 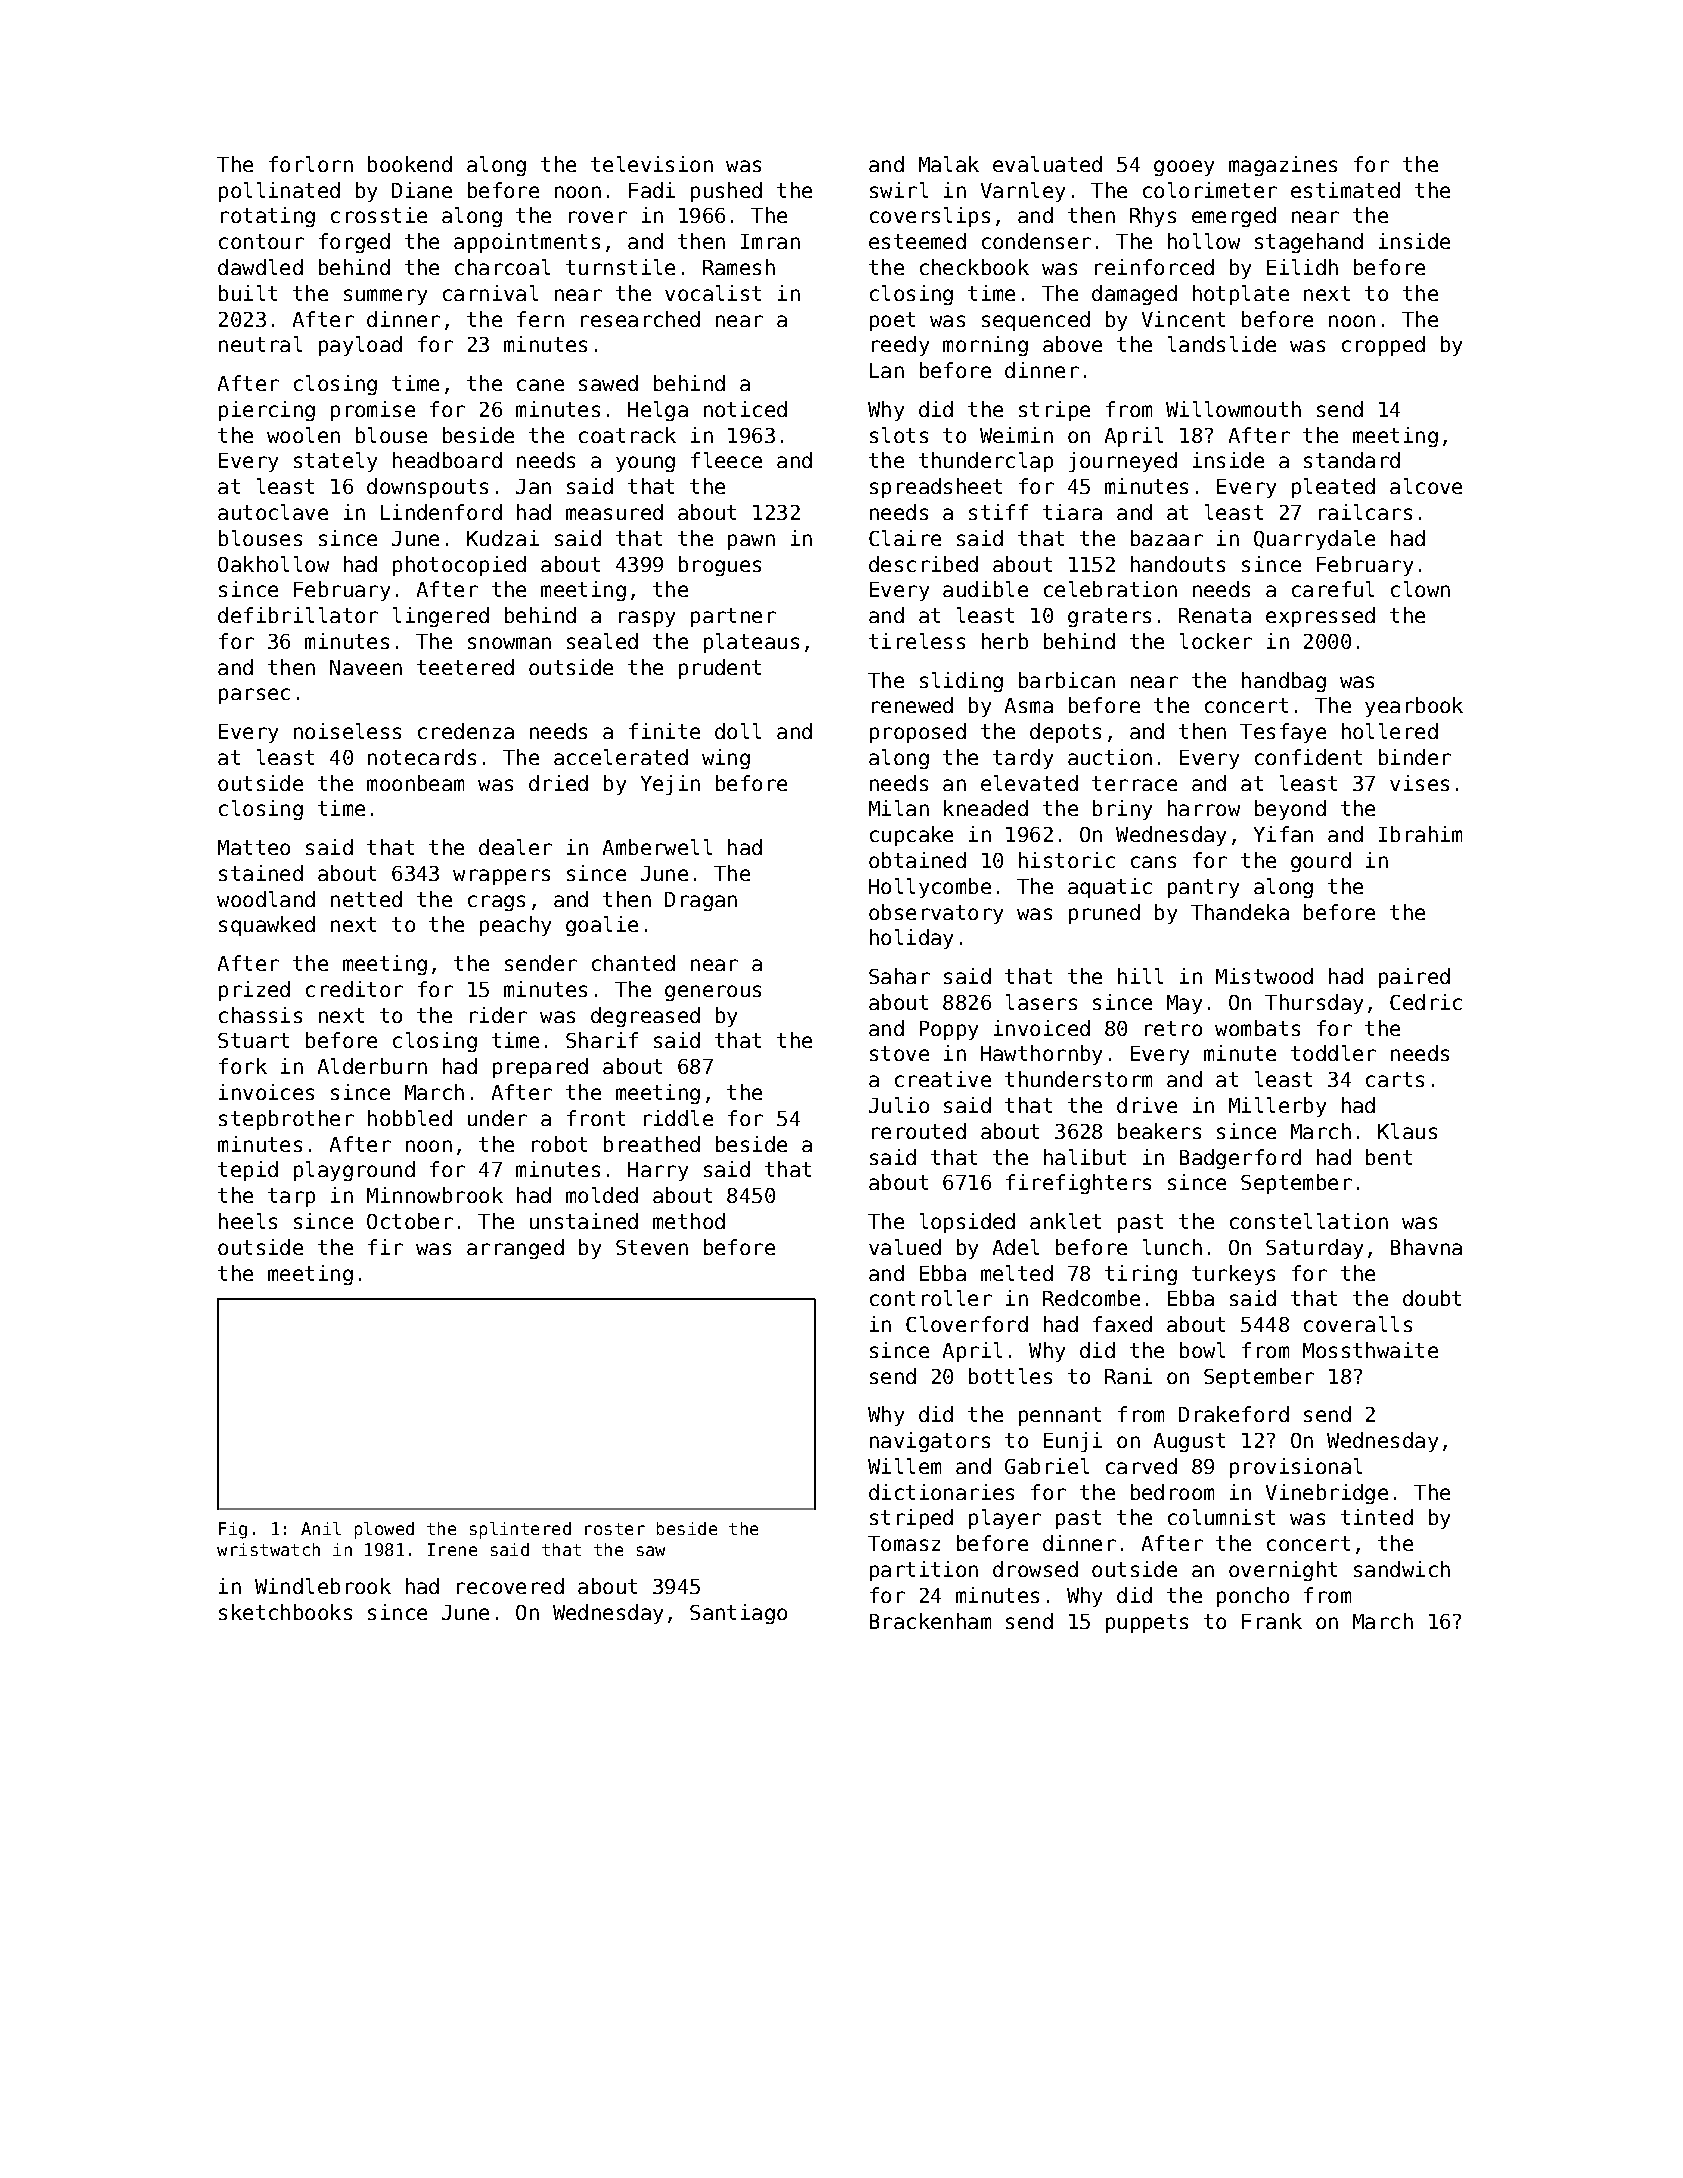 What do you see at coordinates (652, 164) in the screenshot?
I see `television` at bounding box center [652, 164].
